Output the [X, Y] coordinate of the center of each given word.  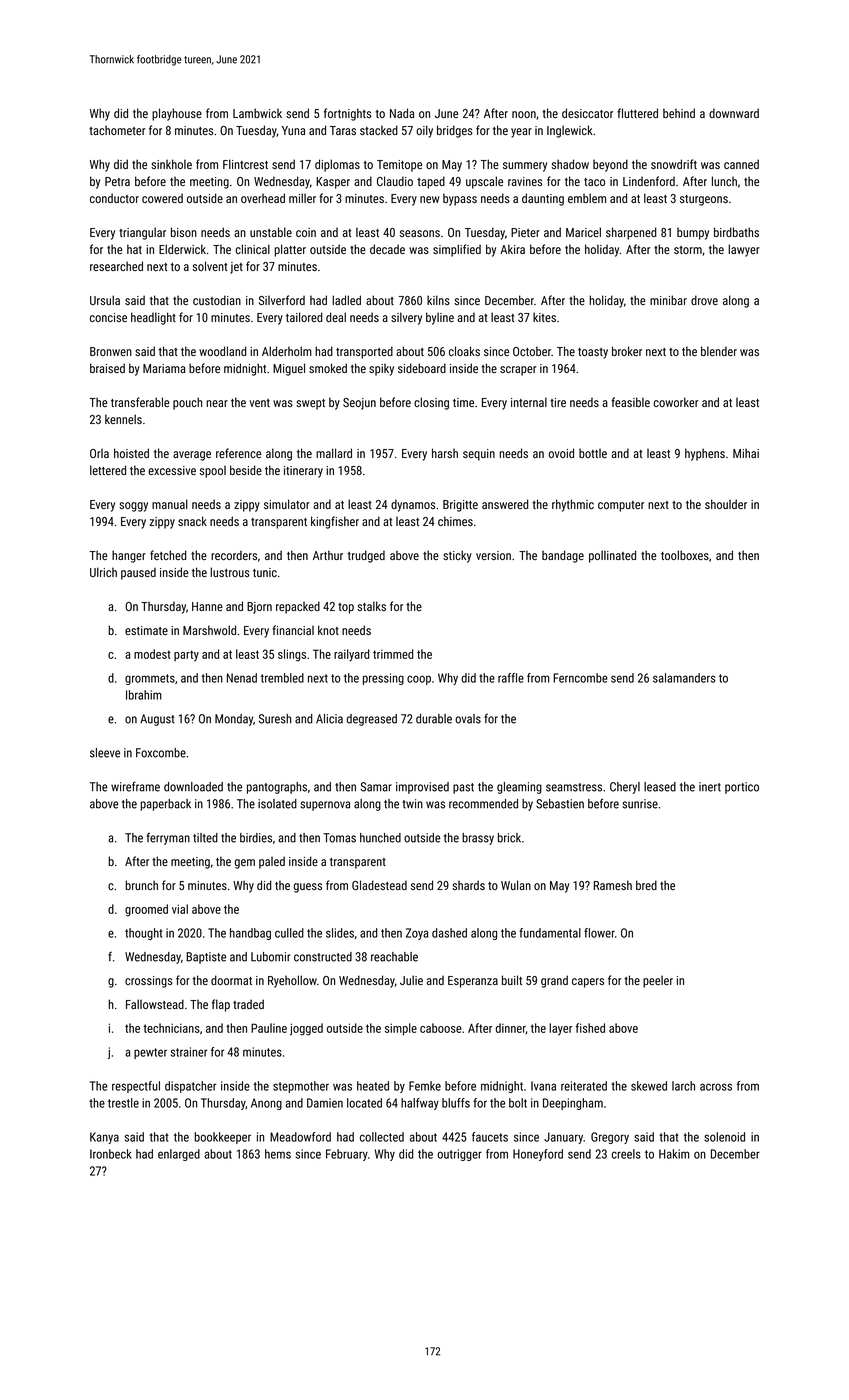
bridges [455, 131]
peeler [658, 981]
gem [245, 864]
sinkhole [171, 164]
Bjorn [259, 608]
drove [704, 300]
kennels [123, 419]
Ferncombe [580, 678]
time [463, 402]
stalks [371, 606]
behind [679, 113]
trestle [123, 1103]
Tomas [339, 838]
